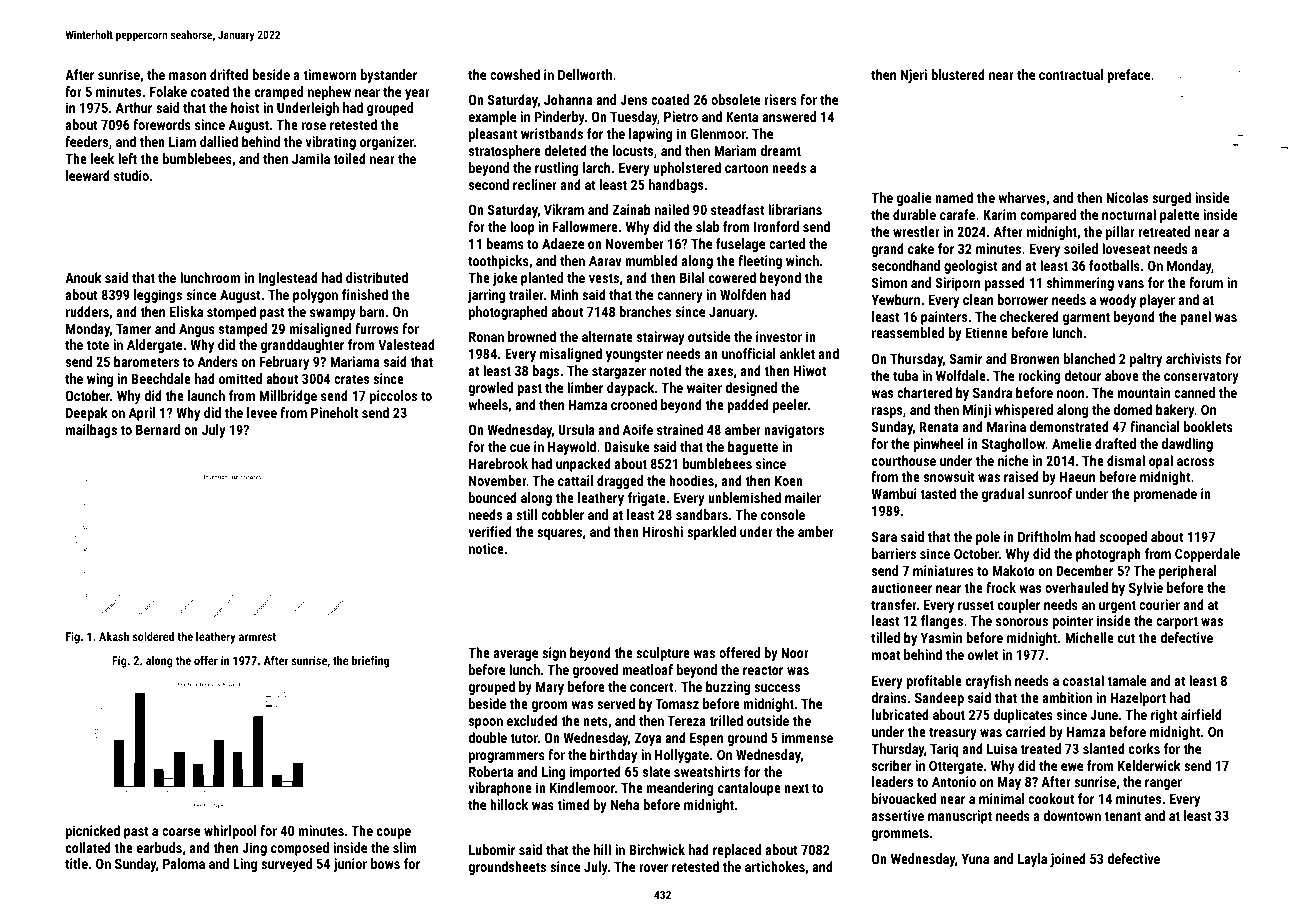  Describe the element at coordinates (630, 389) in the image. I see `daypack` at that location.
